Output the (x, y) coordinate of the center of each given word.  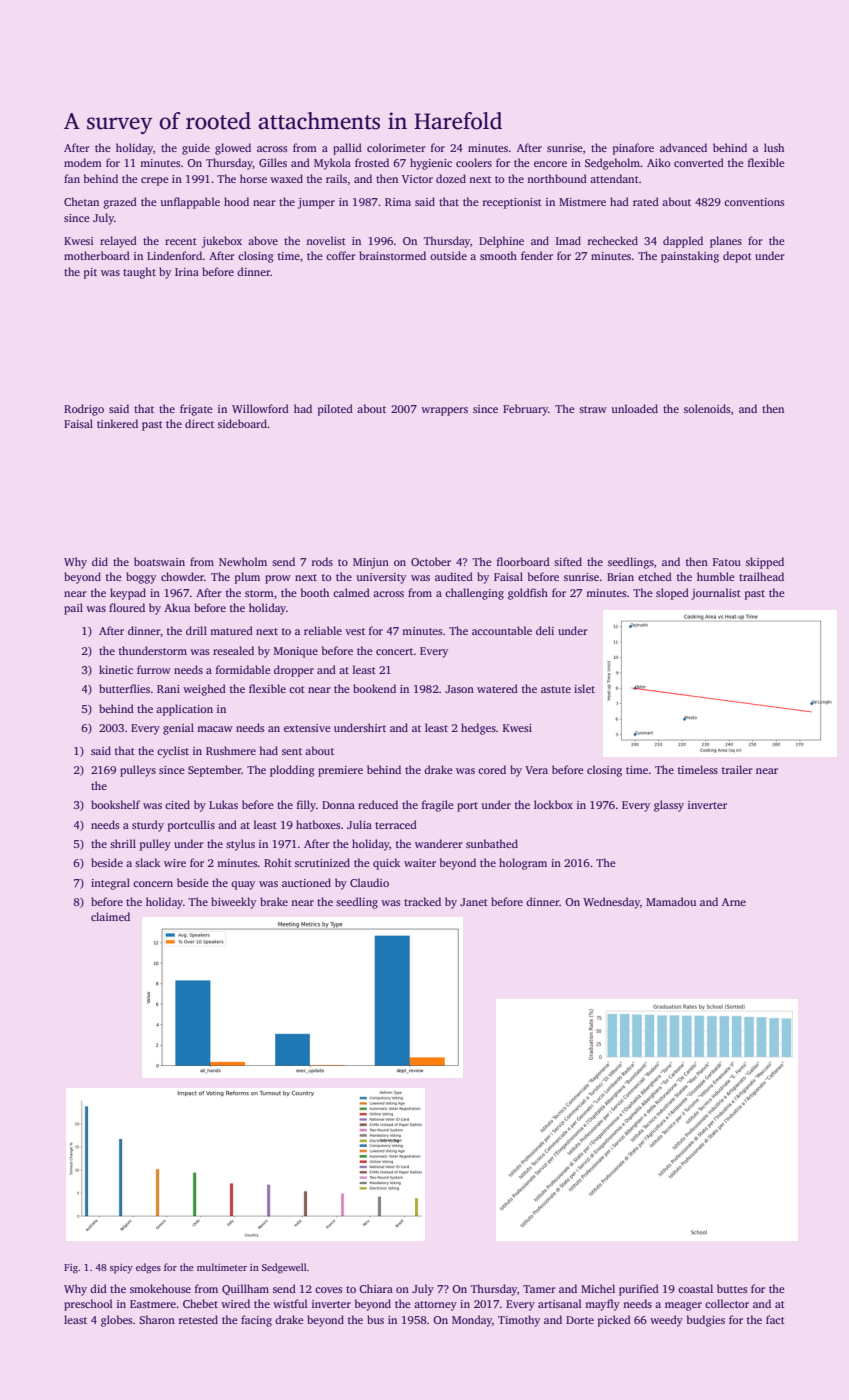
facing (256, 1321)
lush (774, 147)
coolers (474, 162)
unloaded (635, 408)
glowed (233, 149)
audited (454, 576)
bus (375, 1319)
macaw (215, 729)
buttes (732, 1288)
